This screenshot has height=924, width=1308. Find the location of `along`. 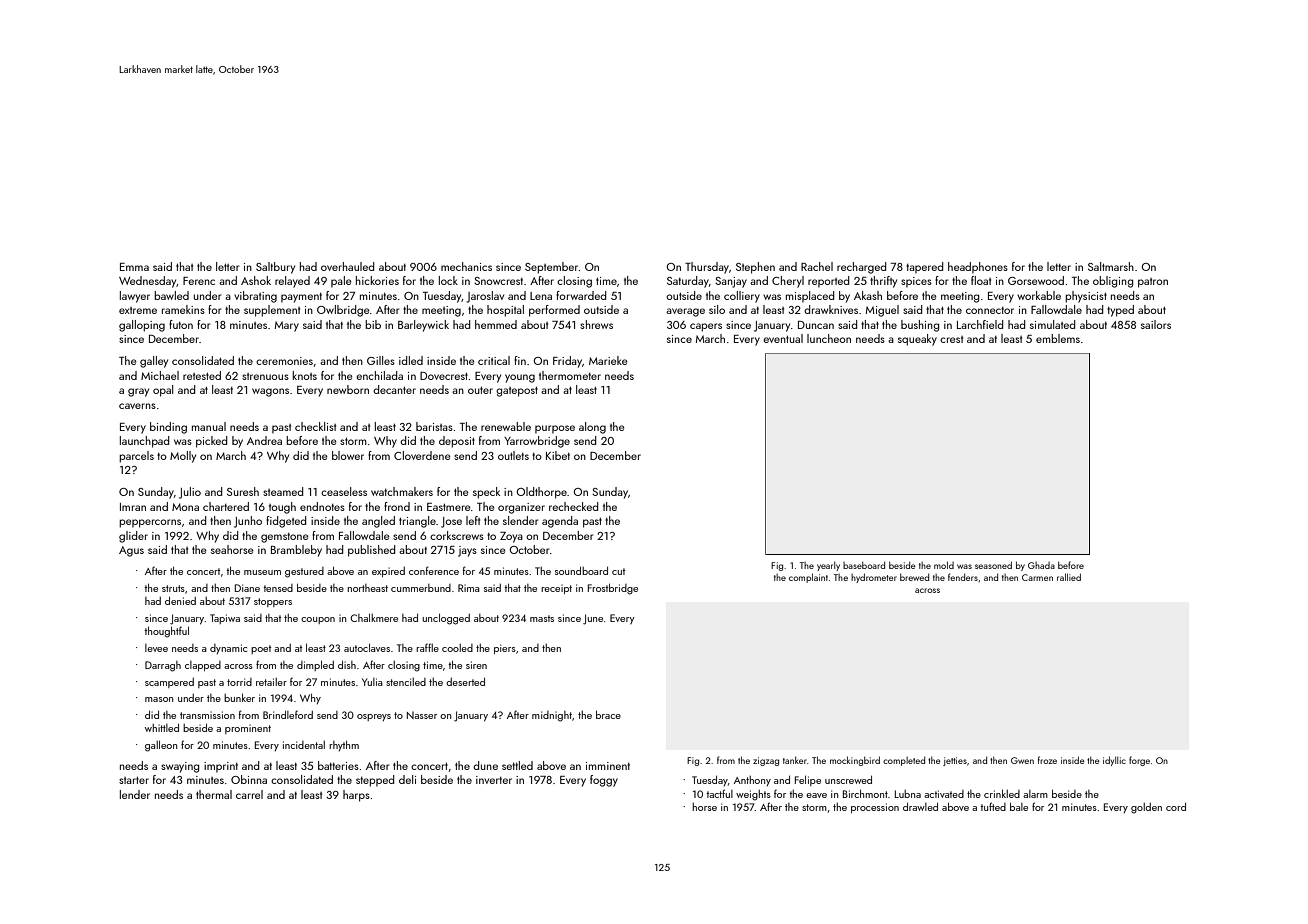

along is located at coordinates (592, 428).
